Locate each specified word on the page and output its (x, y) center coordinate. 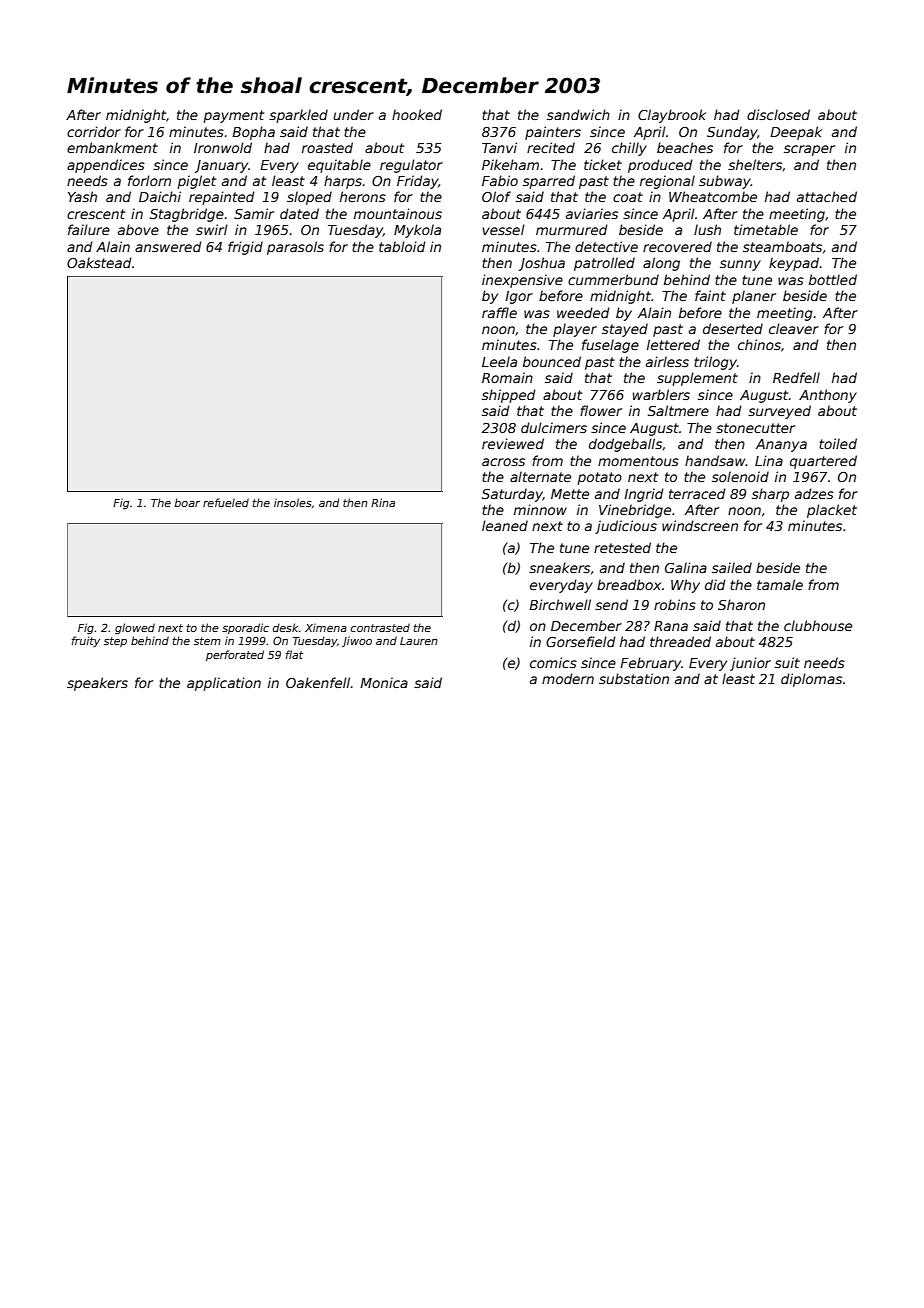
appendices (106, 166)
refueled (226, 502)
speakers (97, 684)
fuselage (610, 346)
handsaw (715, 460)
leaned (505, 525)
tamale (780, 584)
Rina (383, 502)
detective (606, 246)
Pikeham (510, 164)
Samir (254, 213)
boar (187, 502)
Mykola (417, 231)
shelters (755, 164)
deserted (733, 328)
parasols (295, 248)
